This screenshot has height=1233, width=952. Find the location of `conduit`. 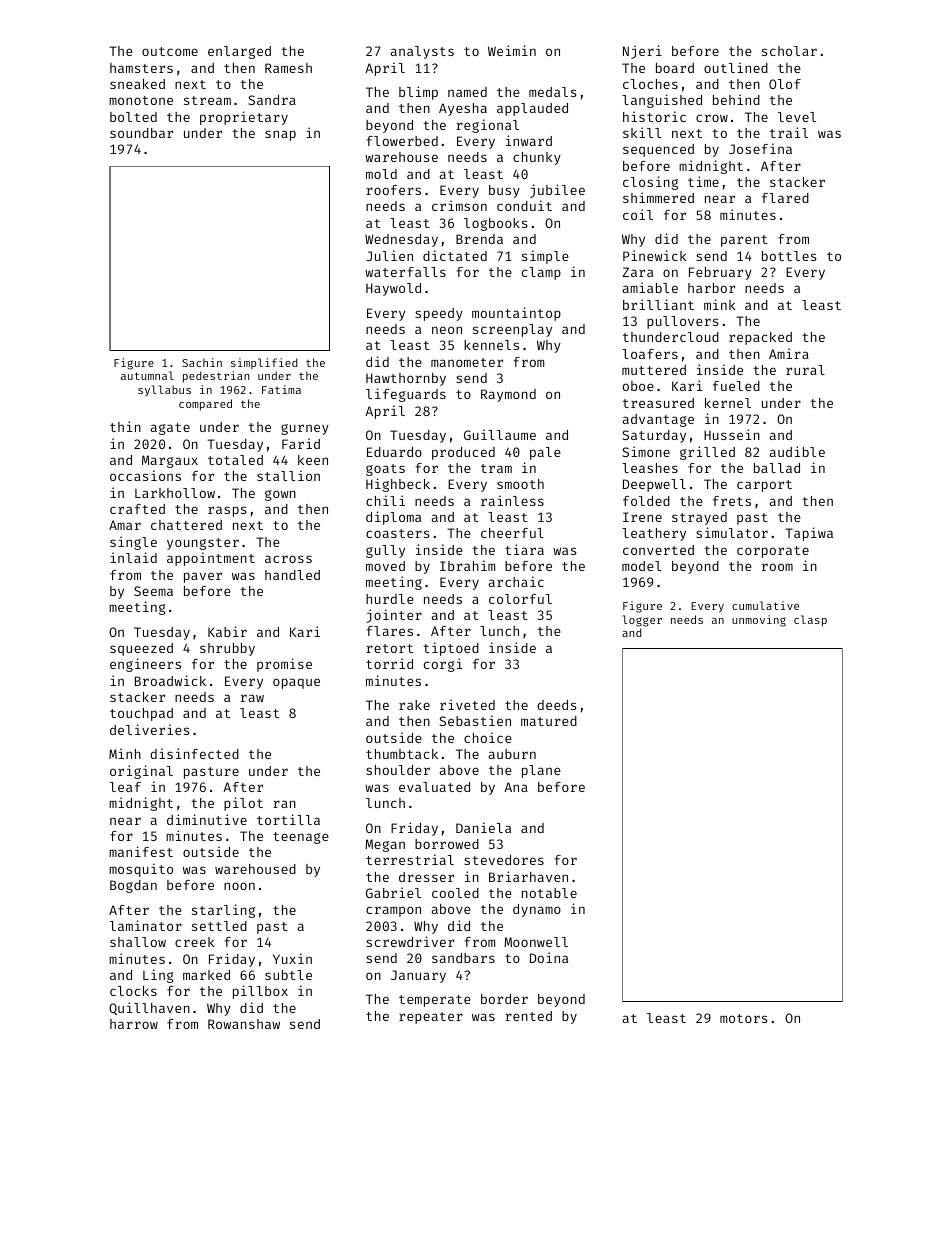

conduit is located at coordinates (524, 205).
